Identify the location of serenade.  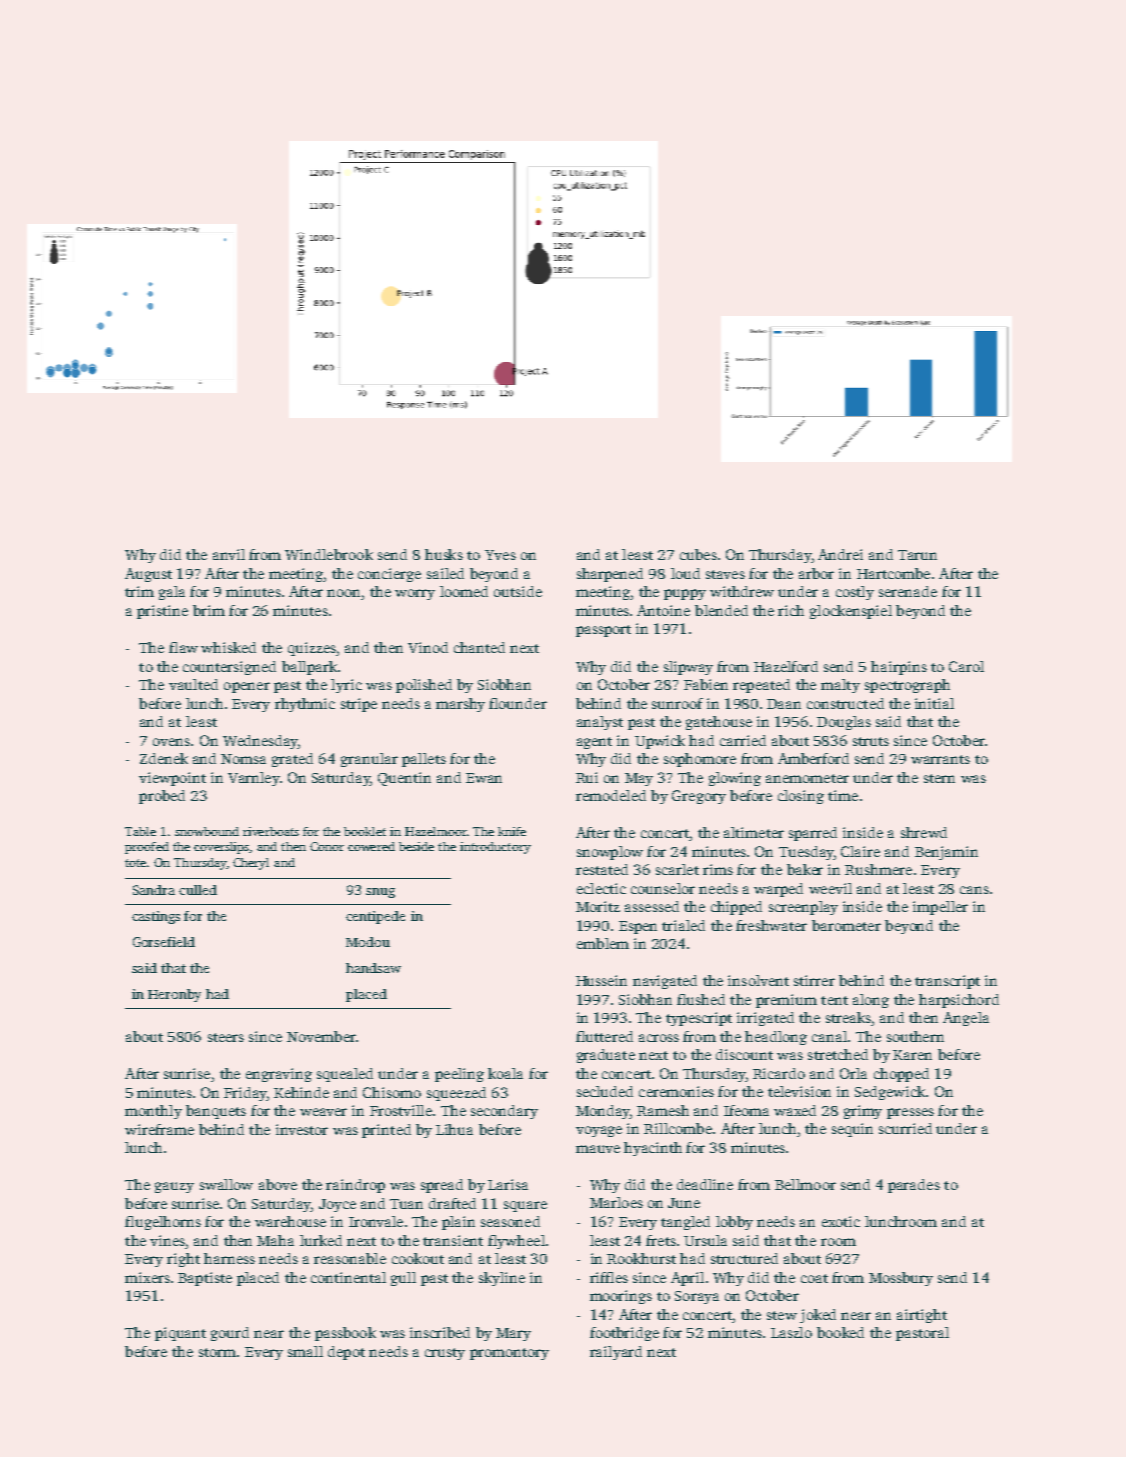
(908, 591).
